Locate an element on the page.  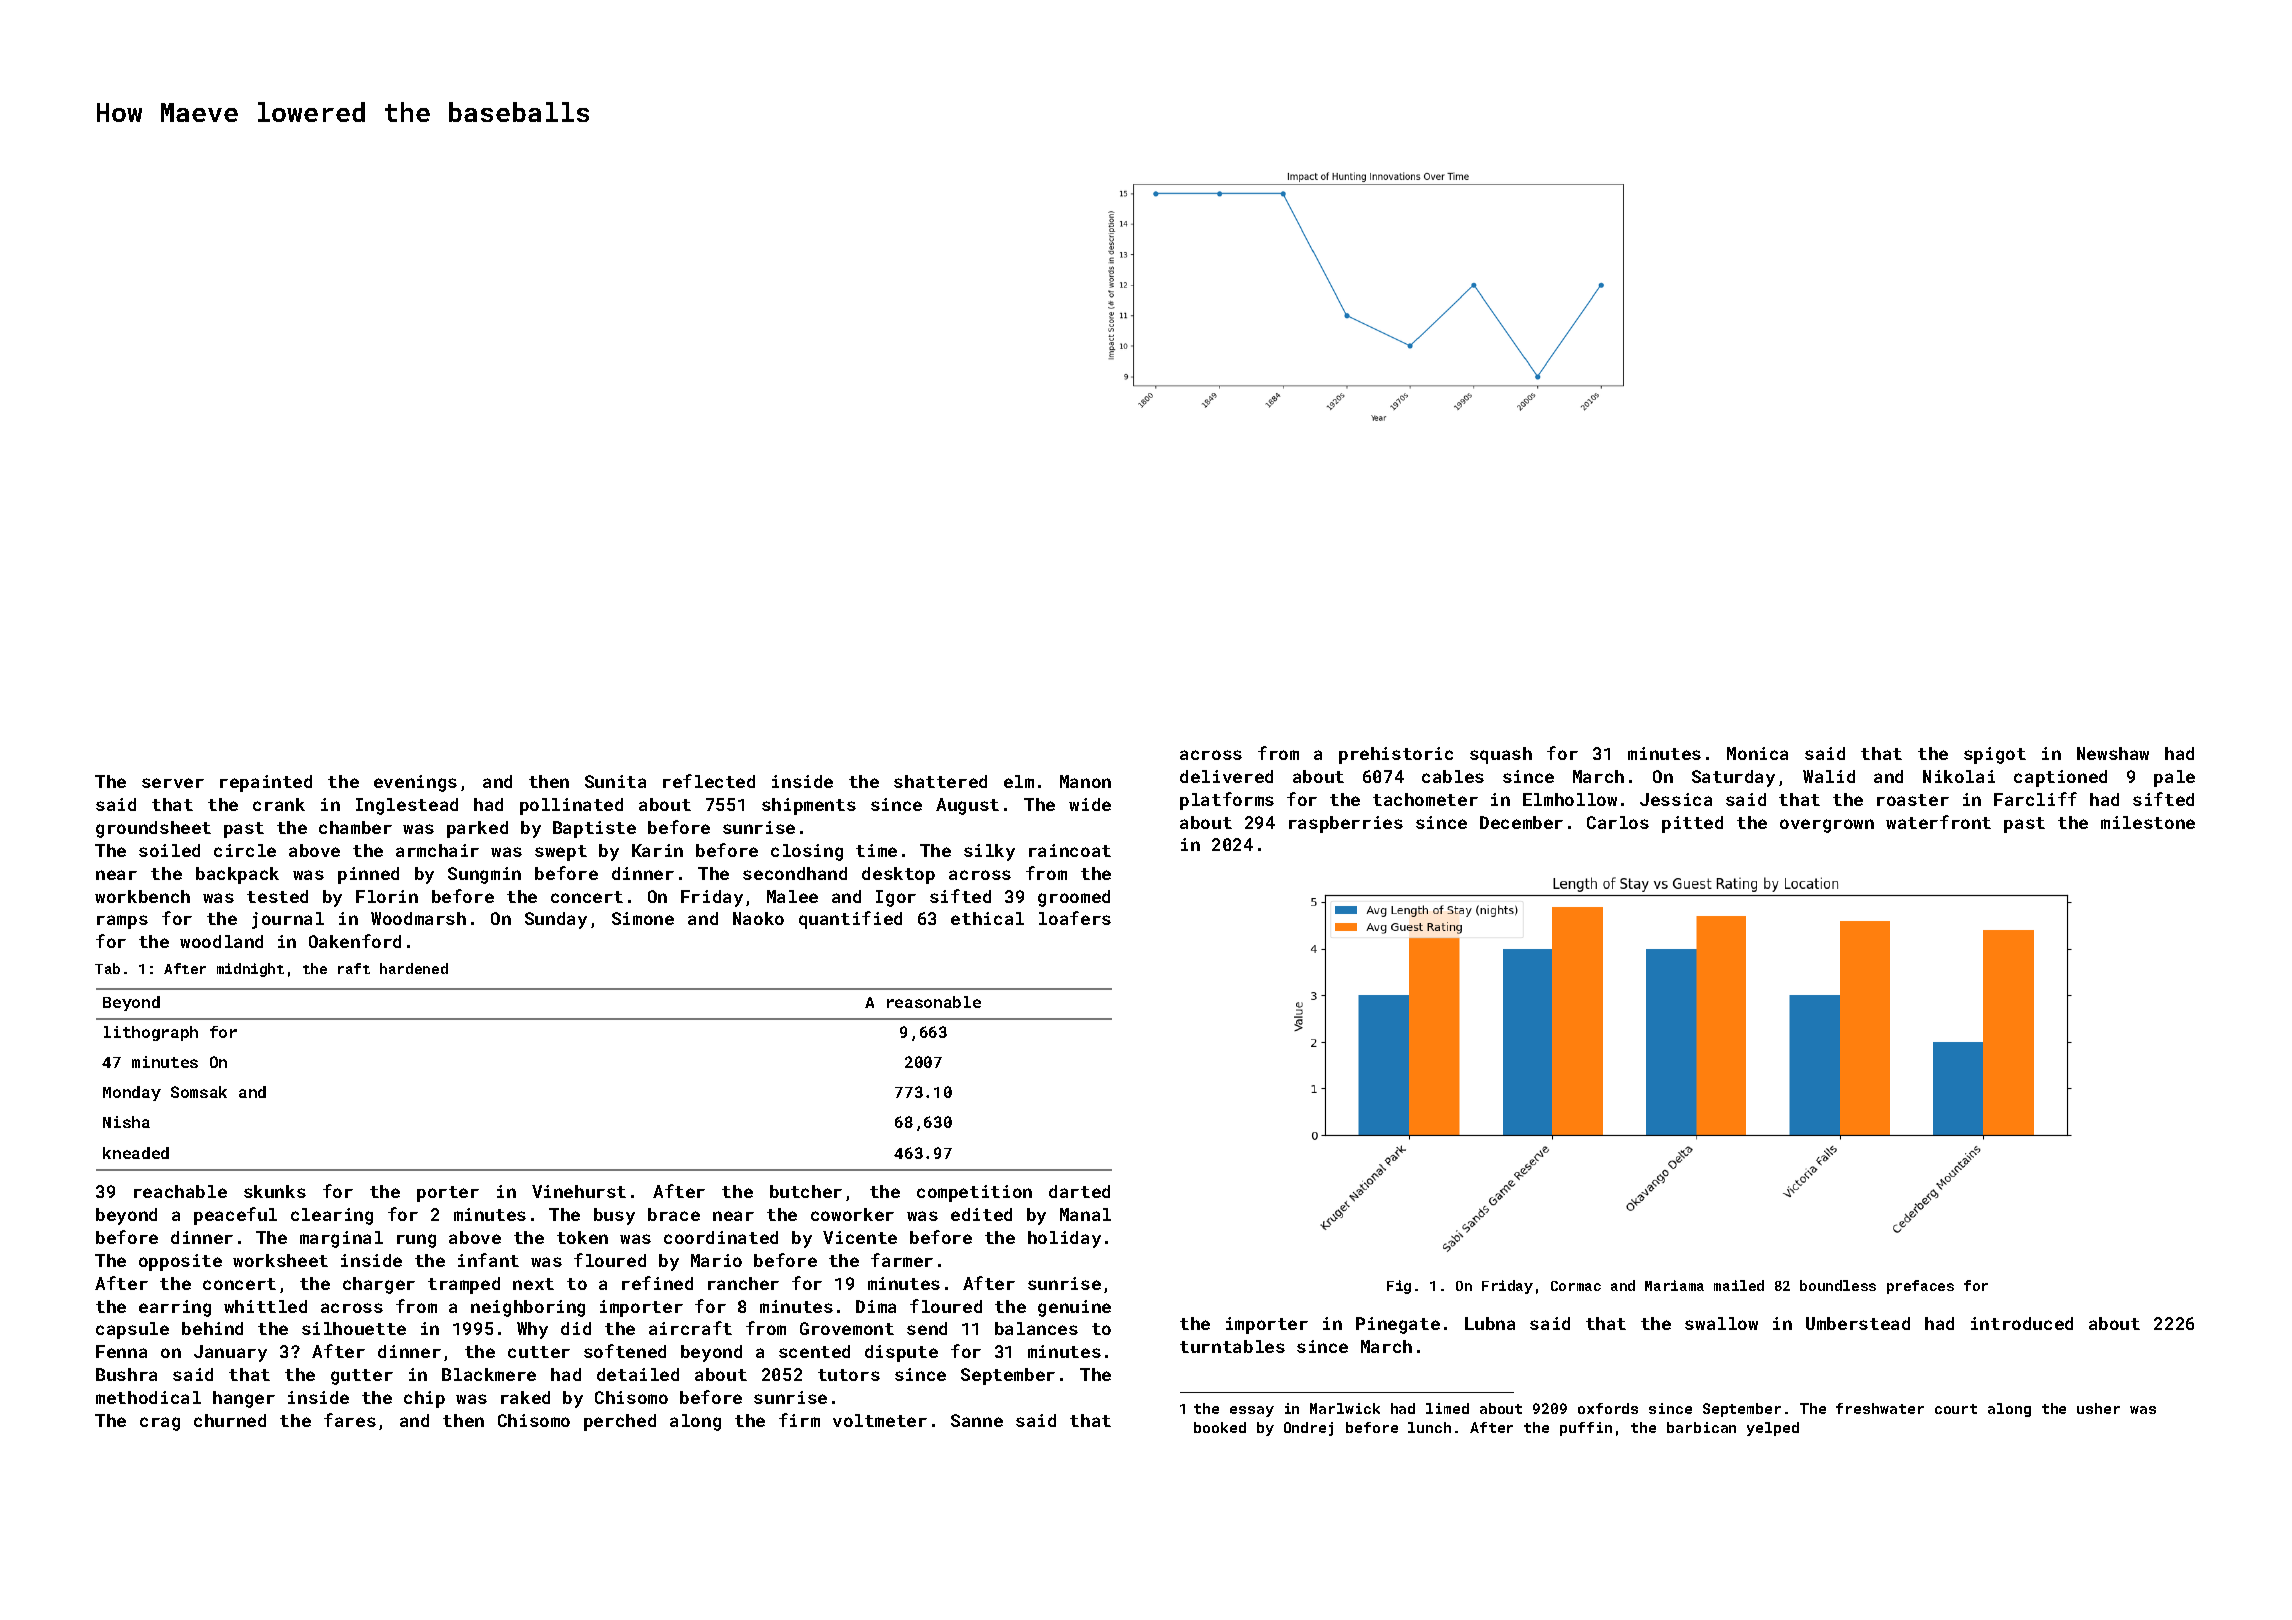
prefaces is located at coordinates (1920, 1287).
